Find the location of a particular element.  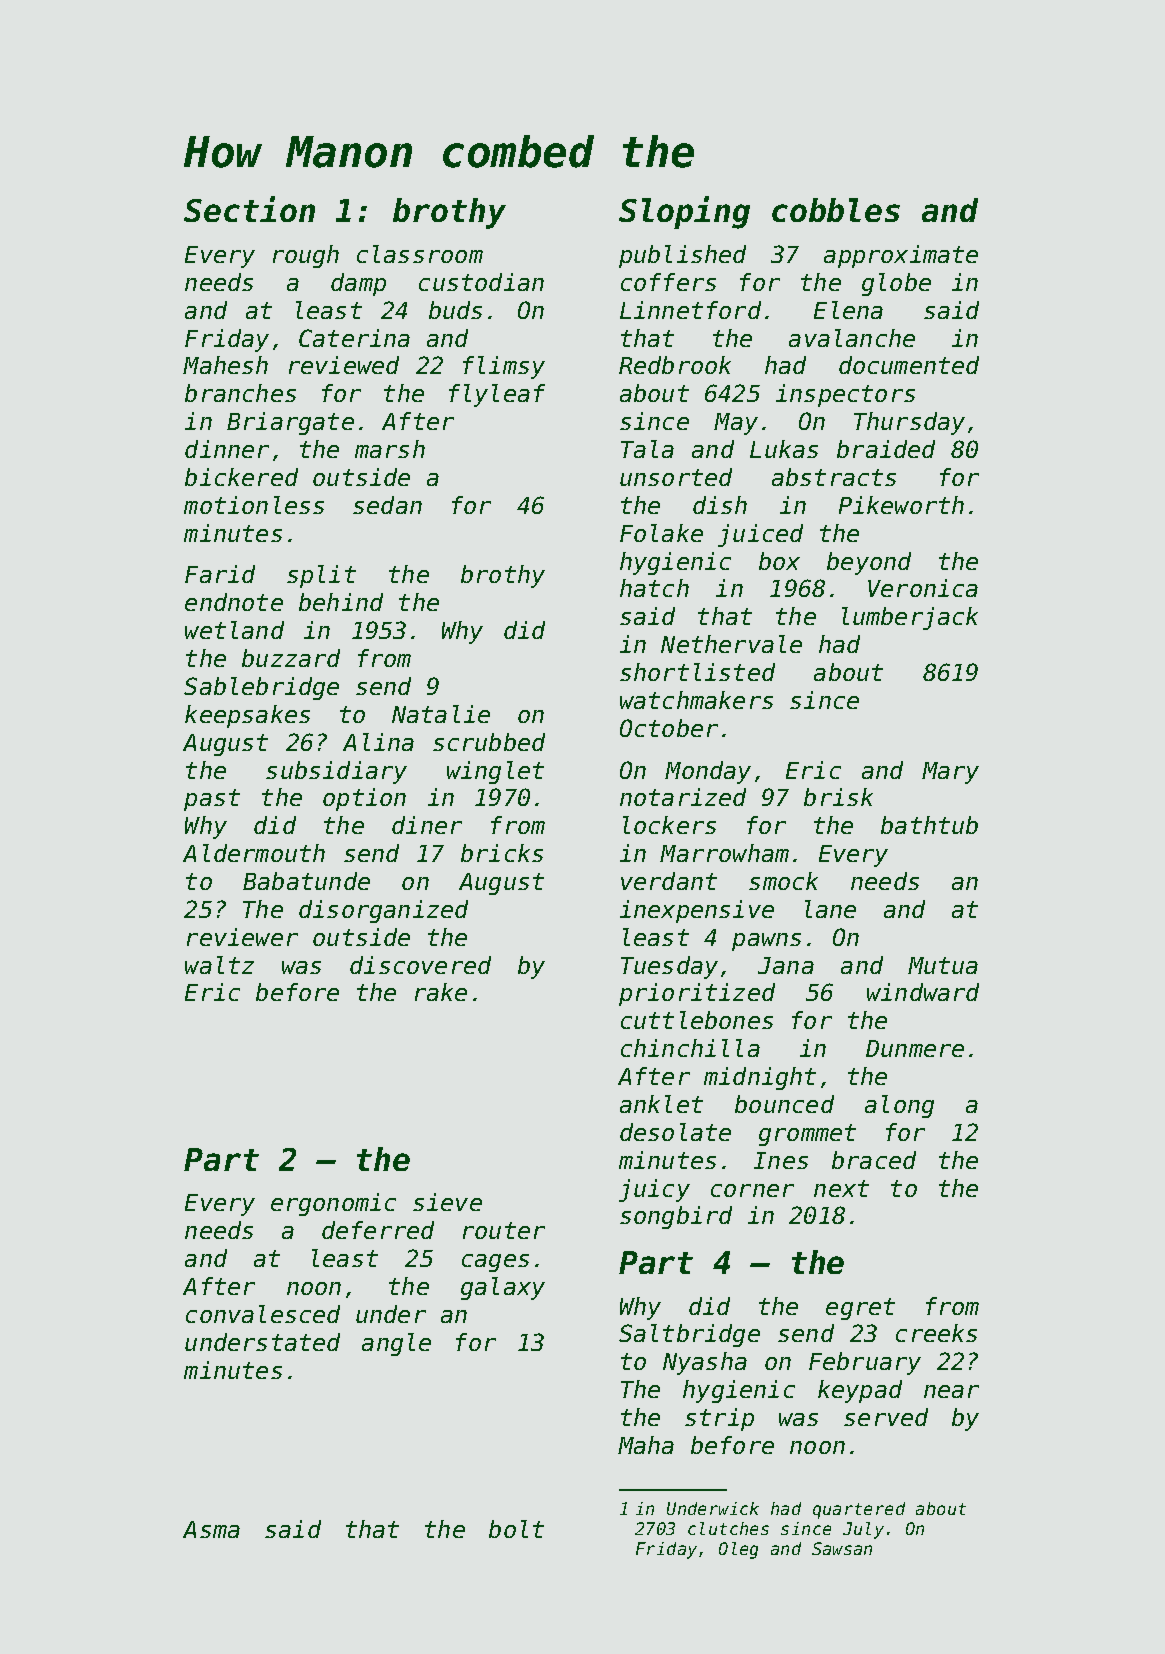

quartered is located at coordinates (859, 1510).
